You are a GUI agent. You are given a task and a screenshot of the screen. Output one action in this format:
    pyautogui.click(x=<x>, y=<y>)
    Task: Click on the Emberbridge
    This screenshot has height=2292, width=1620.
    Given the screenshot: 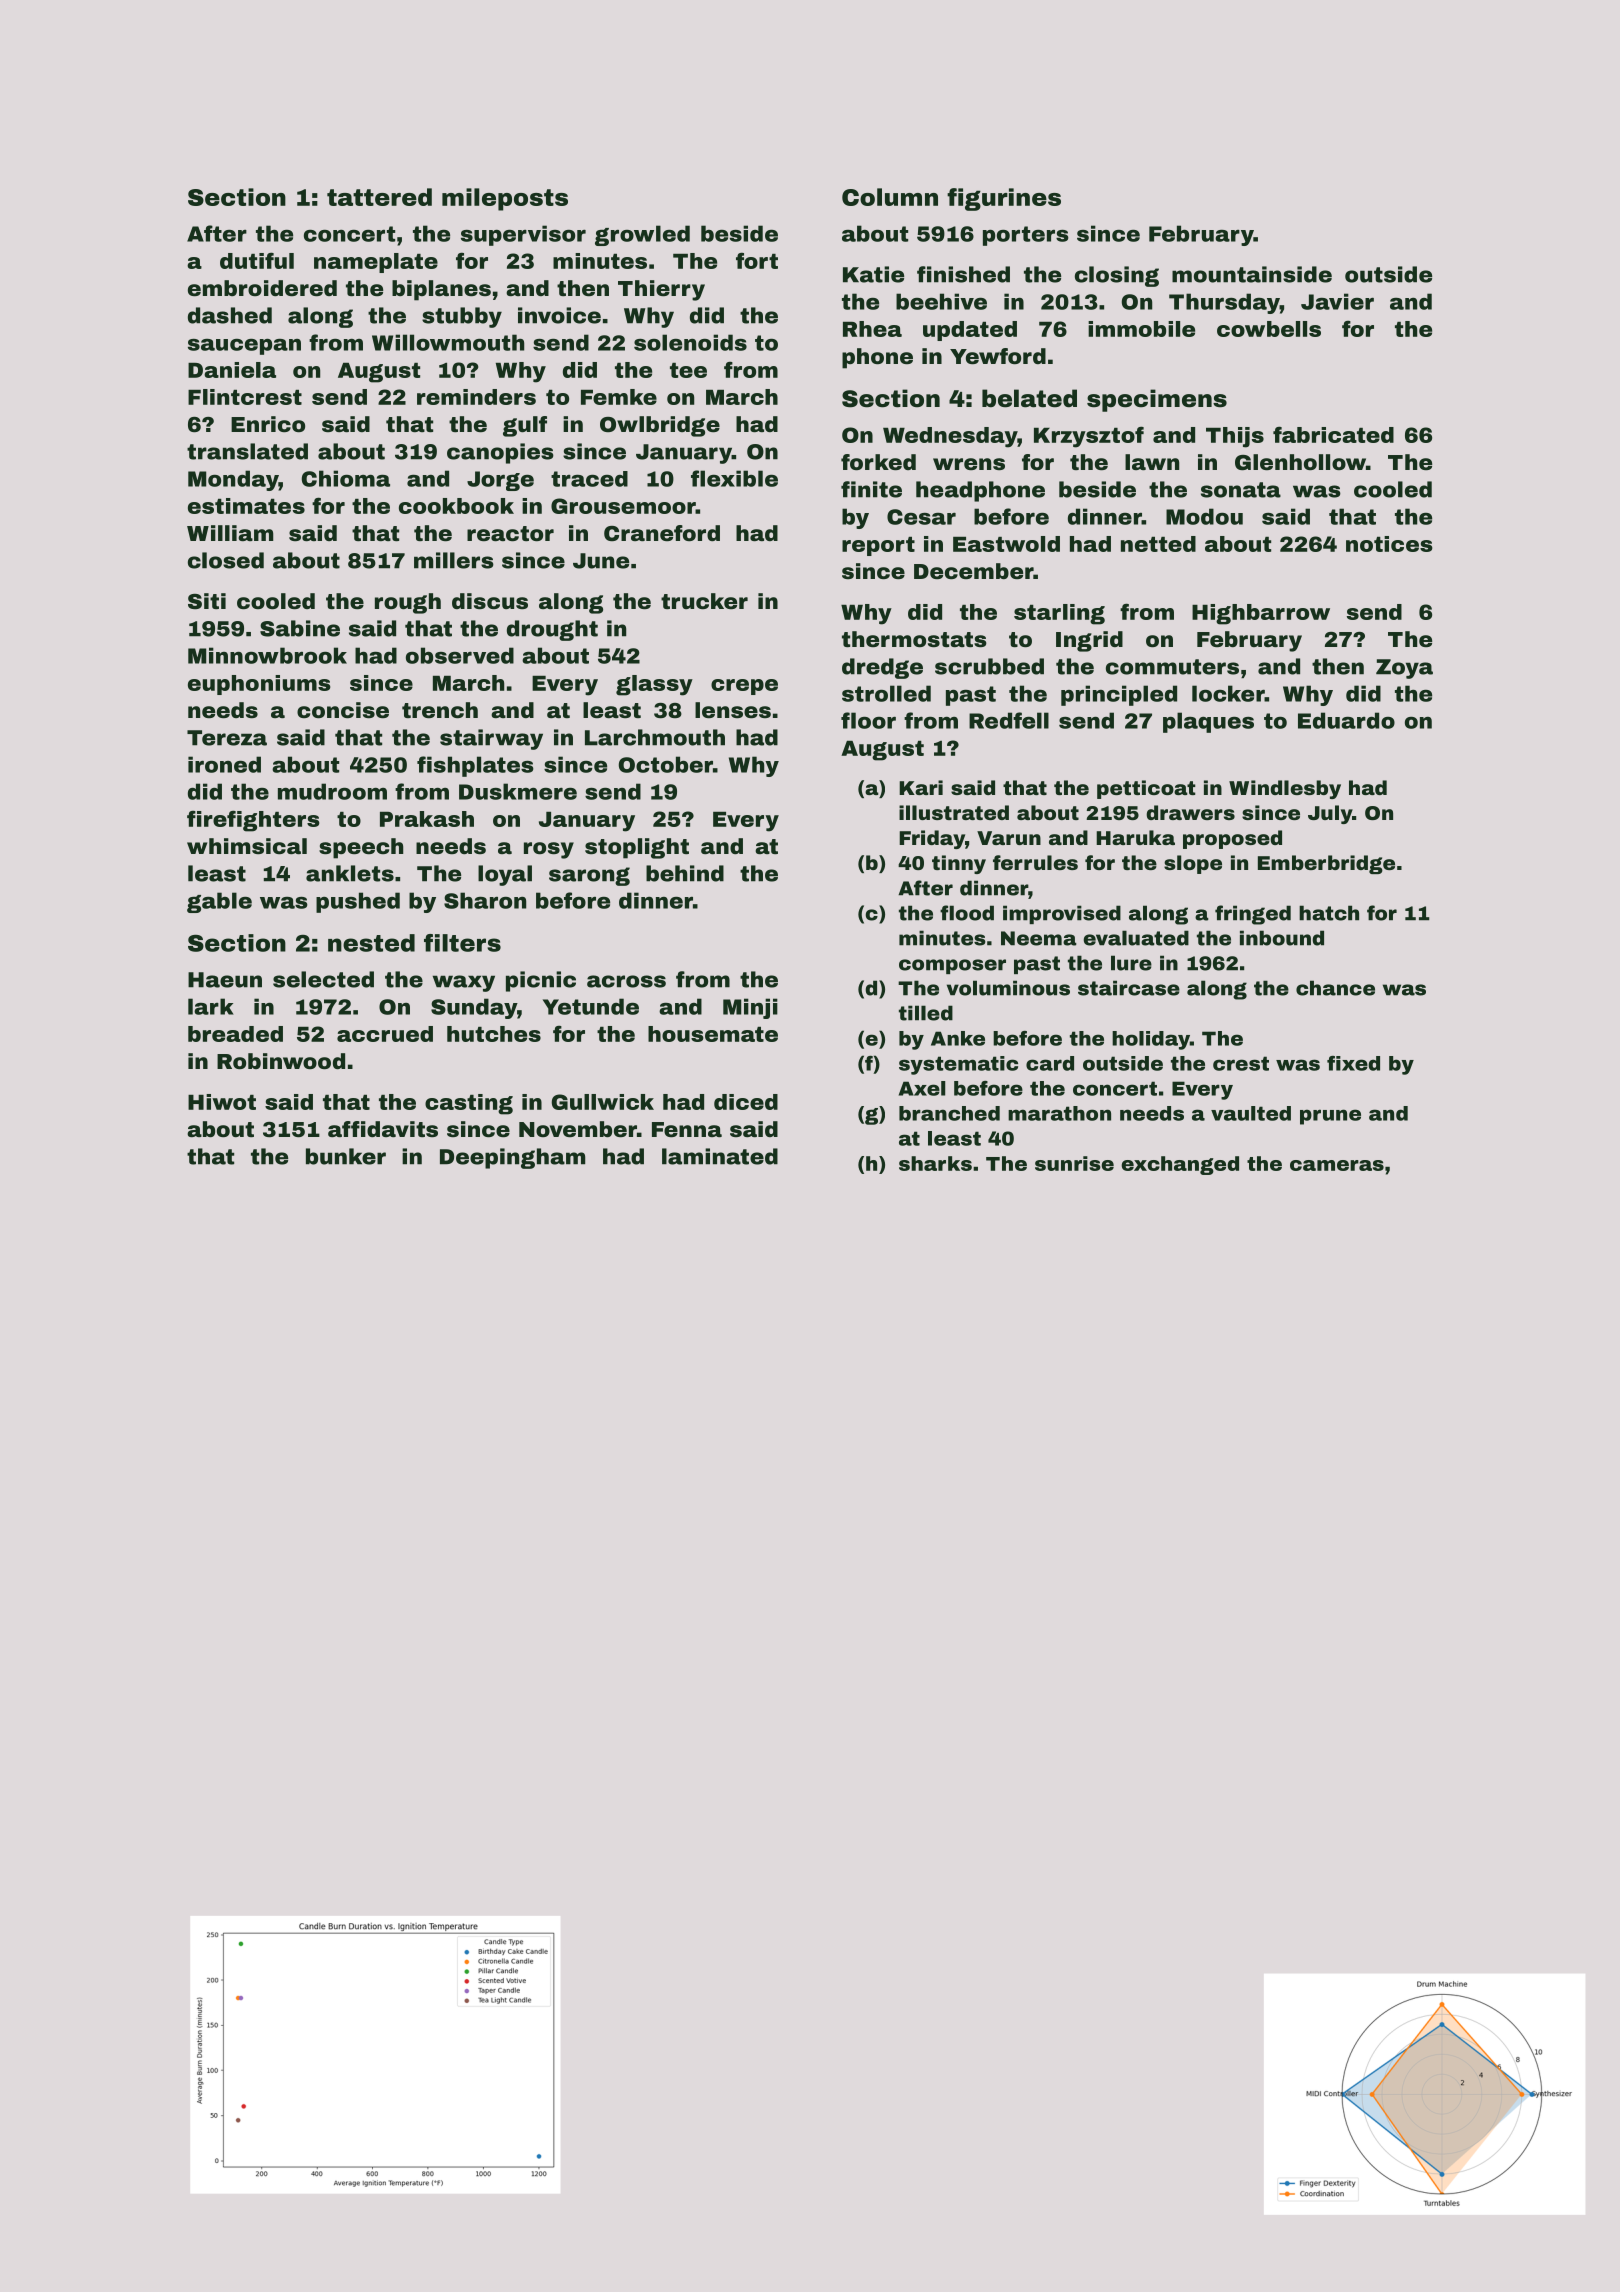 What is the action you would take?
    pyautogui.click(x=1326, y=864)
